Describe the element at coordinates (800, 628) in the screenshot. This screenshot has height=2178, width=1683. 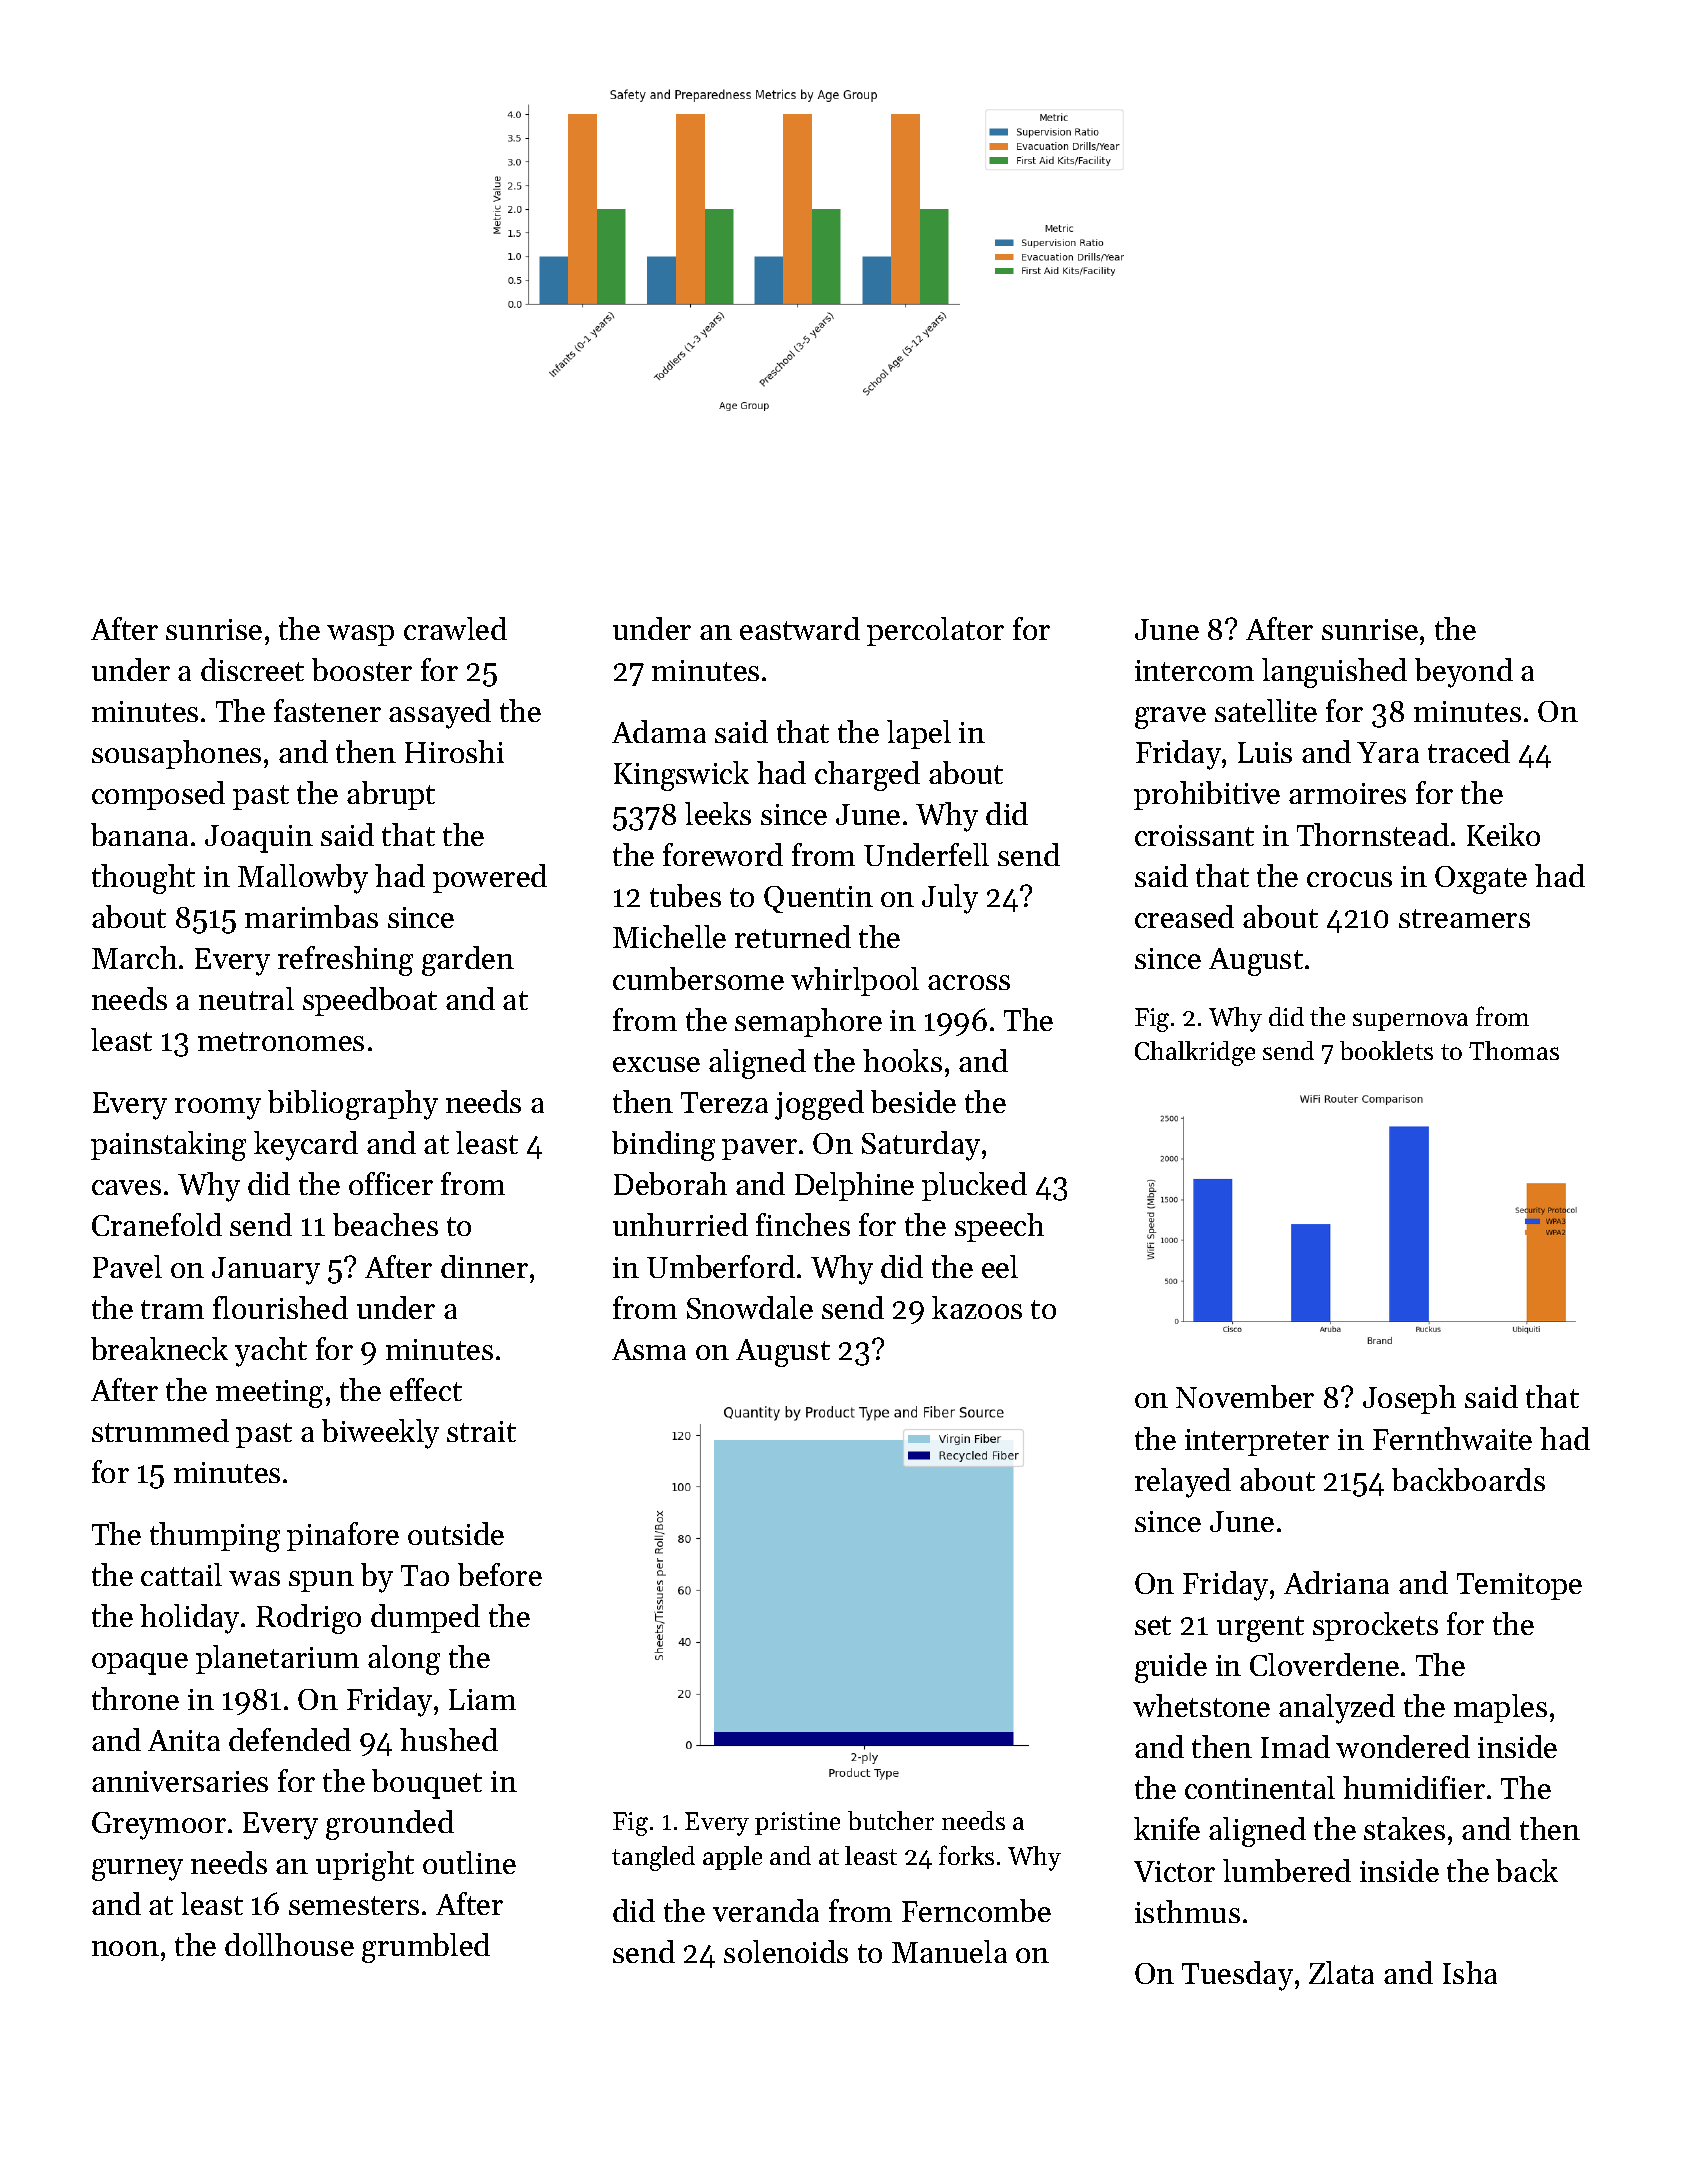
I see `eastward` at that location.
